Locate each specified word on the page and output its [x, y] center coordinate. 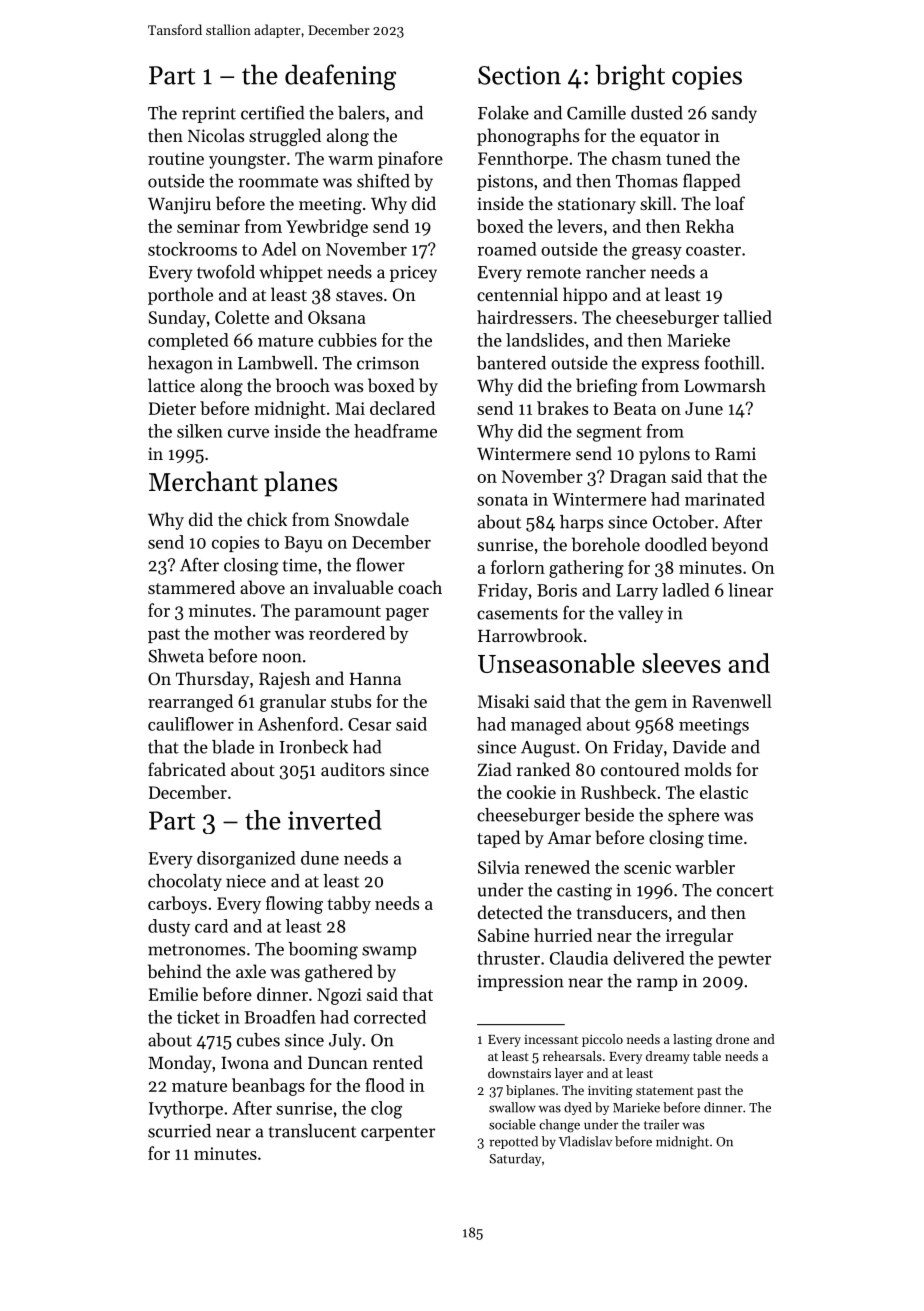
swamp [389, 952]
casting [584, 892]
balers [361, 113]
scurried [179, 1131]
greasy [657, 253]
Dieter [172, 408]
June [704, 408]
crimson [388, 363]
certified [272, 113]
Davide [699, 747]
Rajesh [285, 680]
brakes [562, 408]
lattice [171, 385]
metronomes [196, 950]
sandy [734, 114]
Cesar [369, 724]
